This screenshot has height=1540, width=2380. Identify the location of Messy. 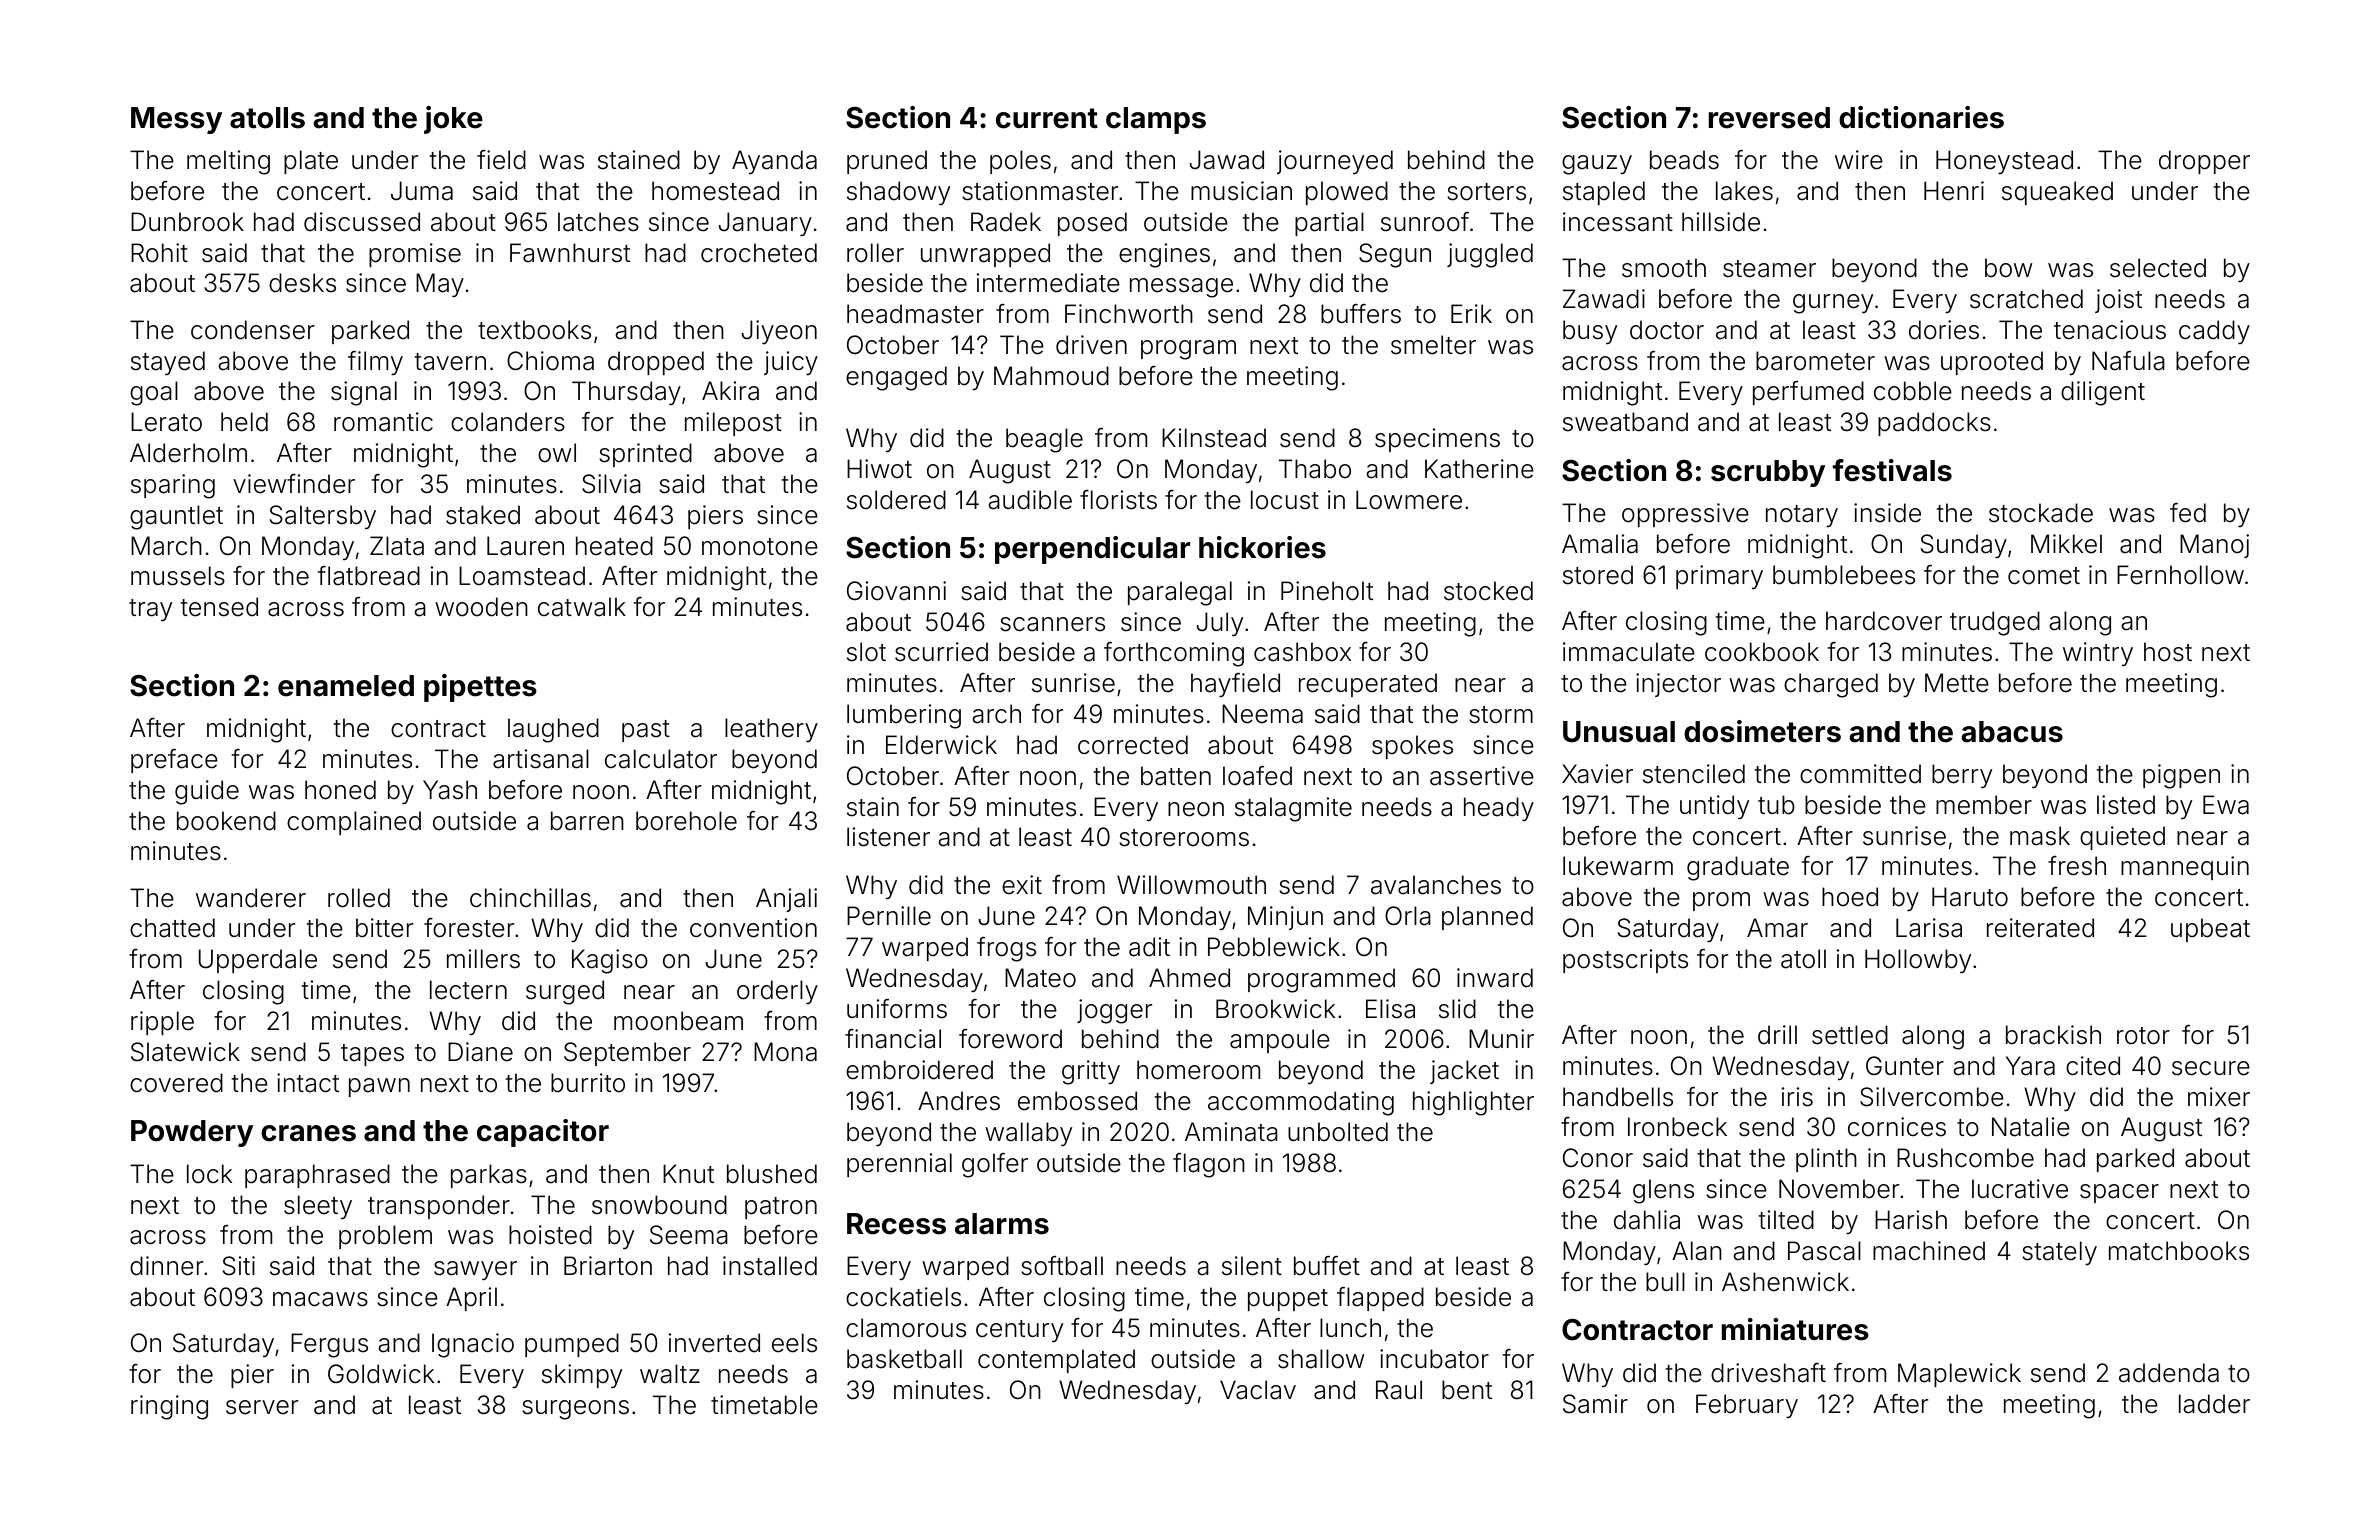
(176, 120).
